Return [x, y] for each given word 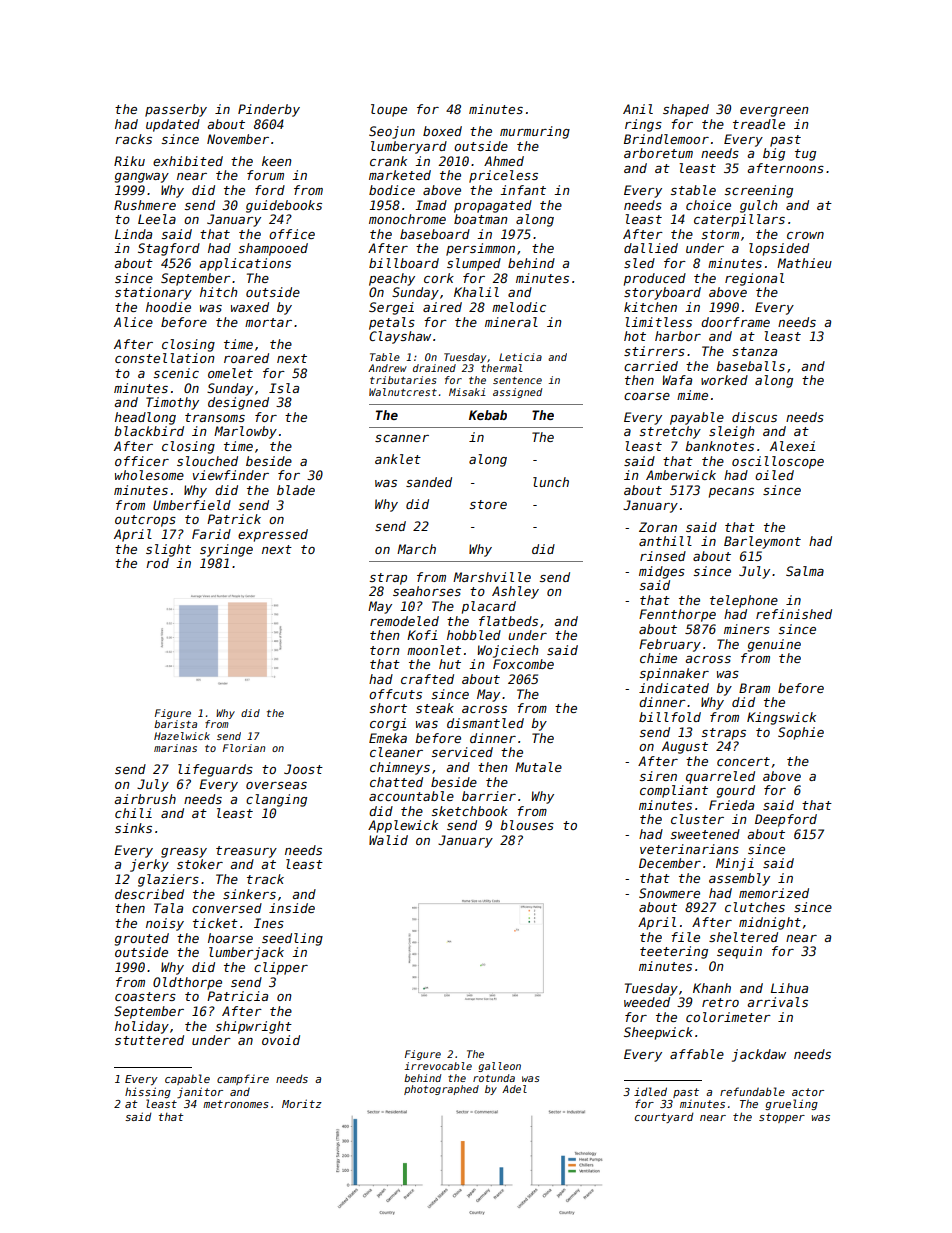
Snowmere [669, 893]
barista [175, 724]
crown [805, 235]
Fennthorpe [677, 615]
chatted [396, 782]
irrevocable [438, 1066]
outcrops [145, 521]
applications [245, 264]
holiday [142, 1027]
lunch [551, 482]
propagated [493, 206]
